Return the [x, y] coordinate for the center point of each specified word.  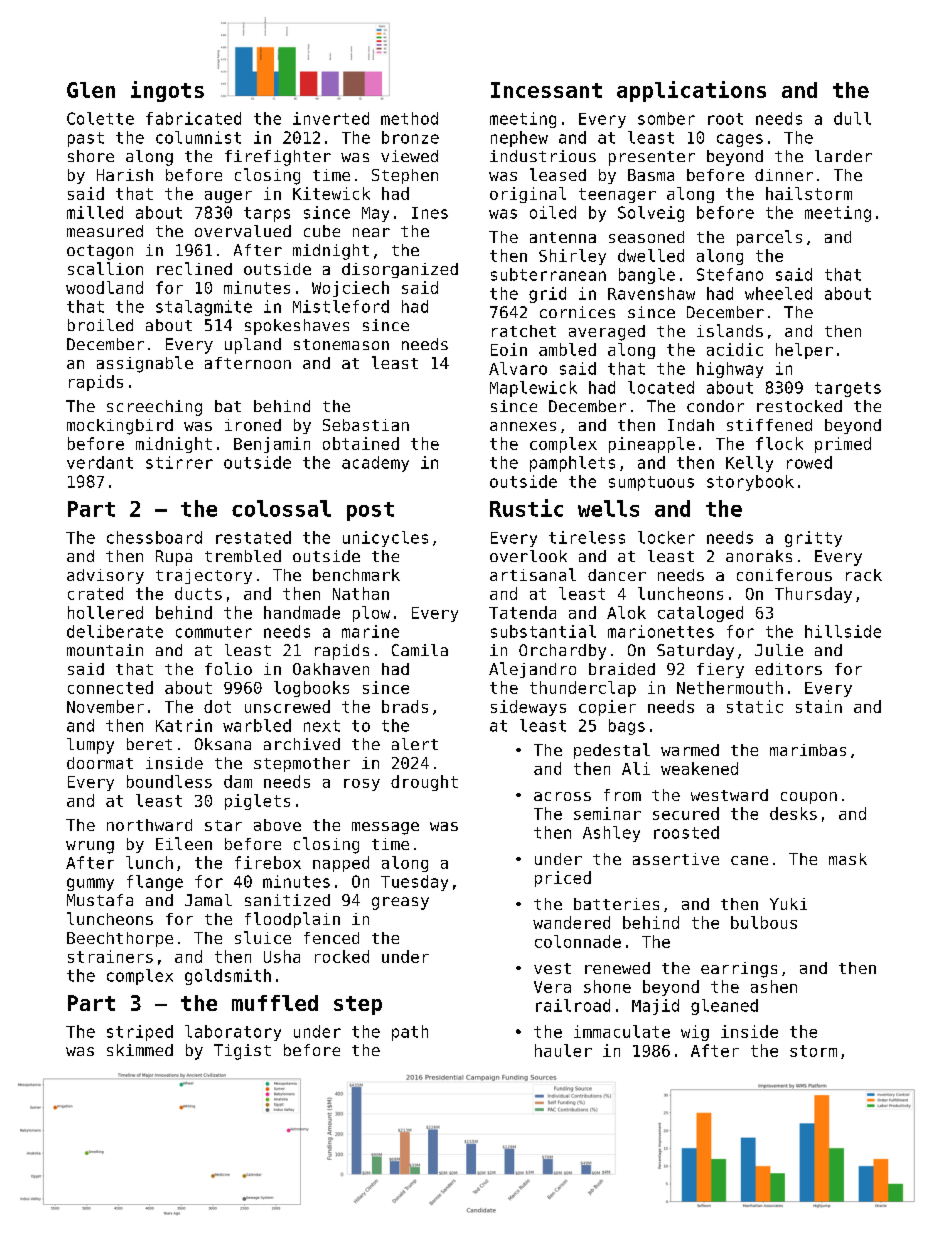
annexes [523, 426]
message [385, 828]
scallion [105, 268]
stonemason [341, 344]
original [528, 195]
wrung [90, 847]
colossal [281, 508]
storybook [750, 483]
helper [804, 351]
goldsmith [228, 977]
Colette [100, 118]
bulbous [764, 922]
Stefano [730, 274]
